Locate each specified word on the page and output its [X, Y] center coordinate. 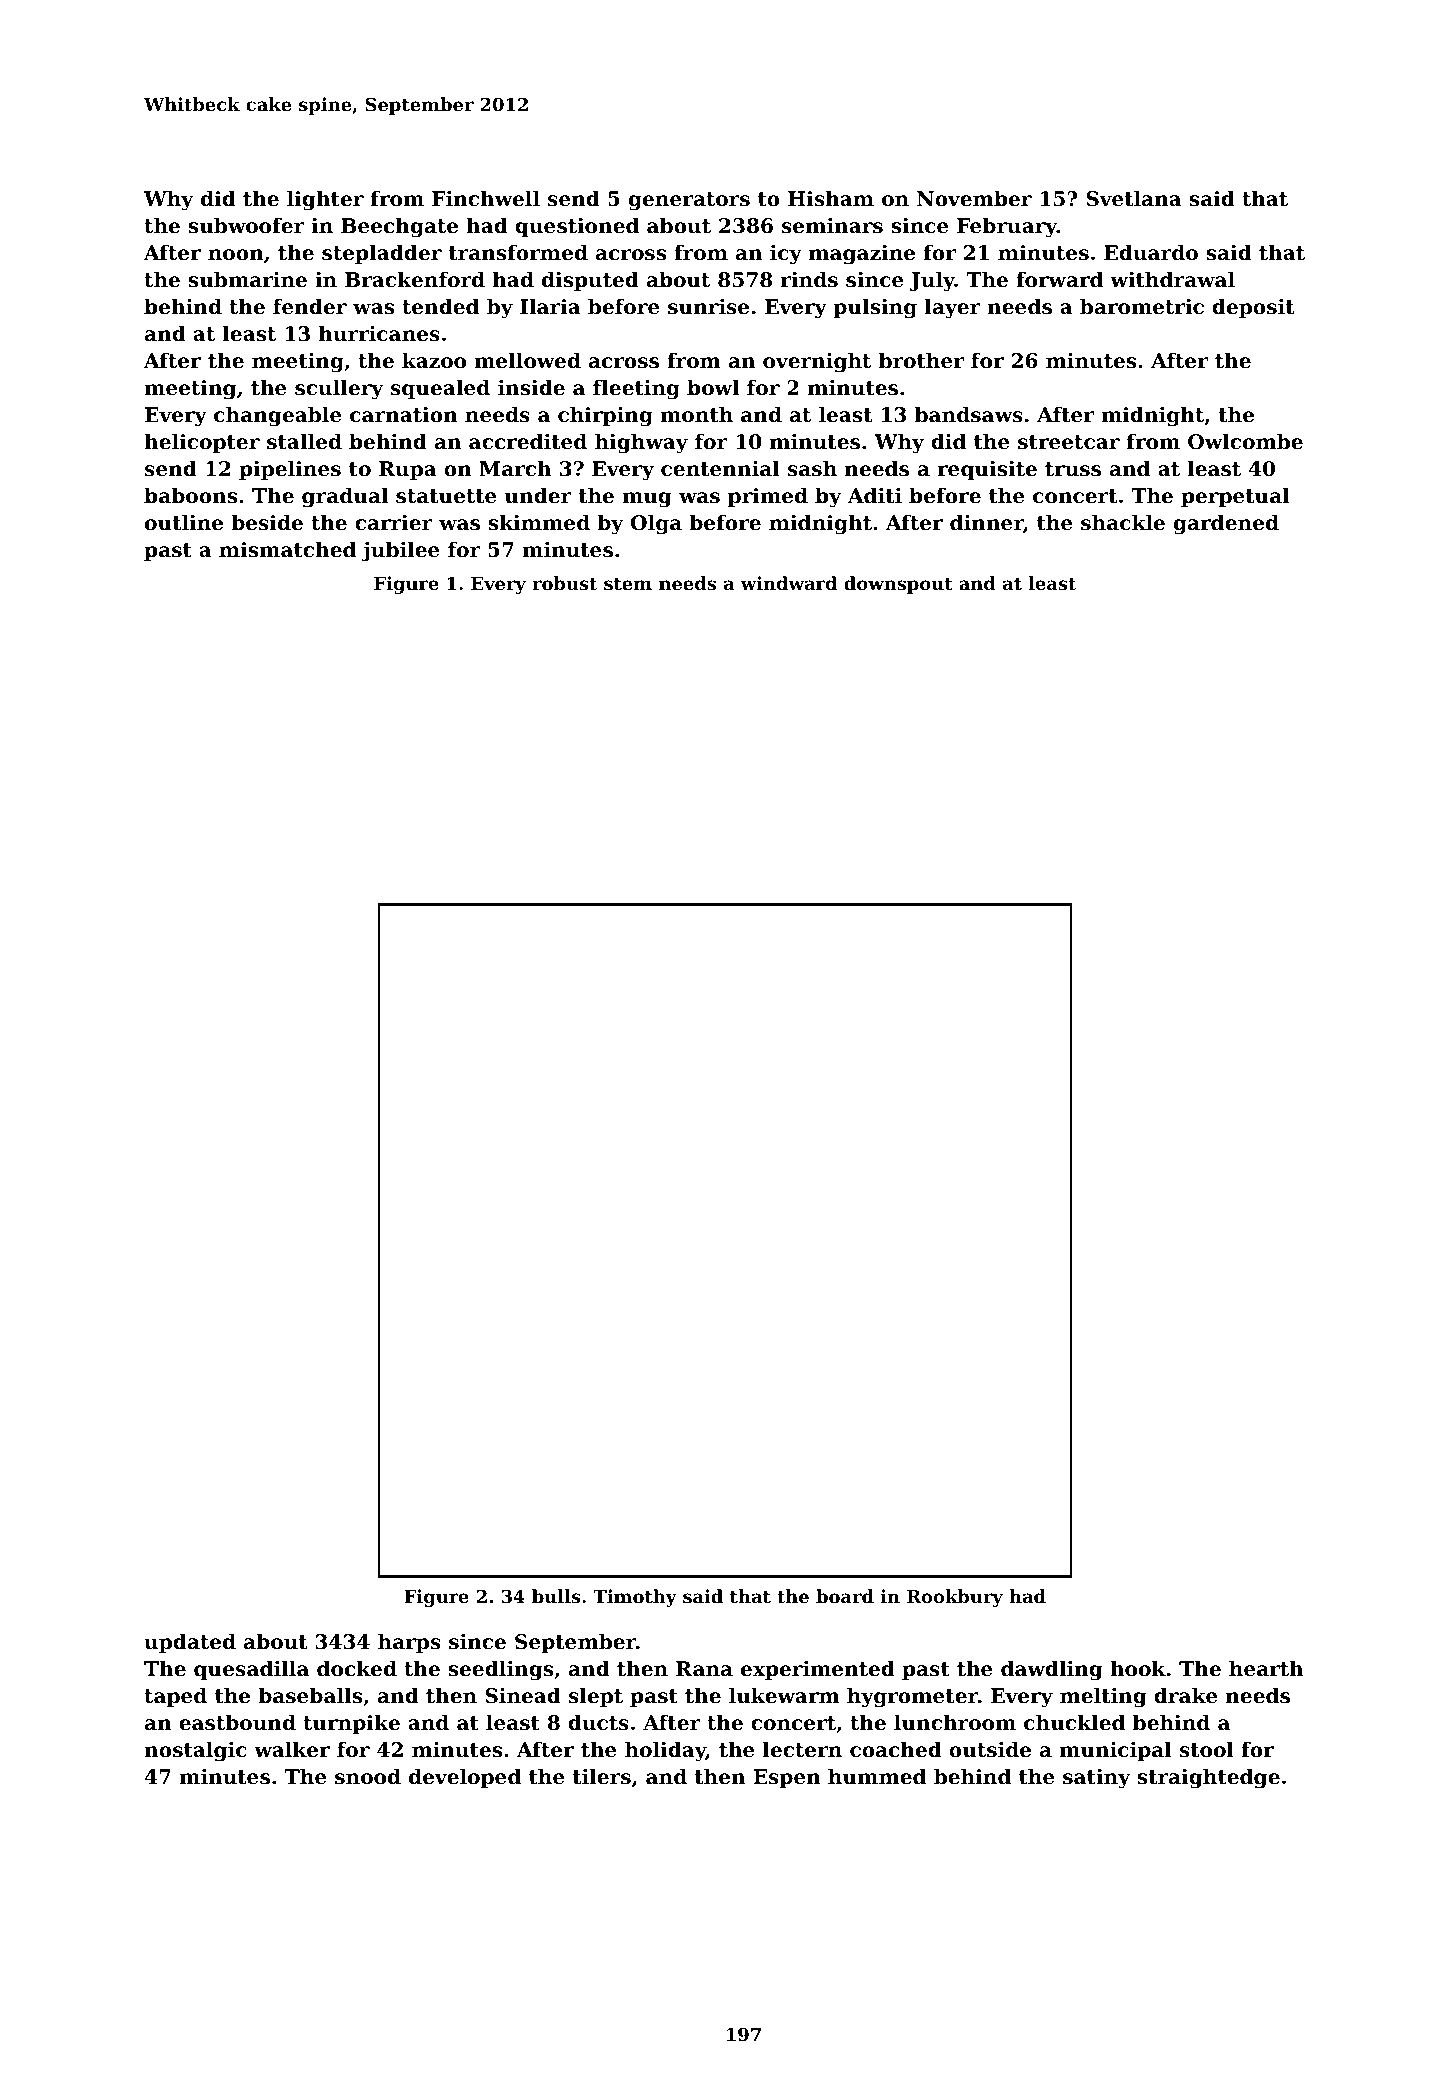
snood [368, 1776]
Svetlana [1134, 198]
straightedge [1208, 1778]
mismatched [287, 549]
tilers [602, 1776]
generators [689, 201]
